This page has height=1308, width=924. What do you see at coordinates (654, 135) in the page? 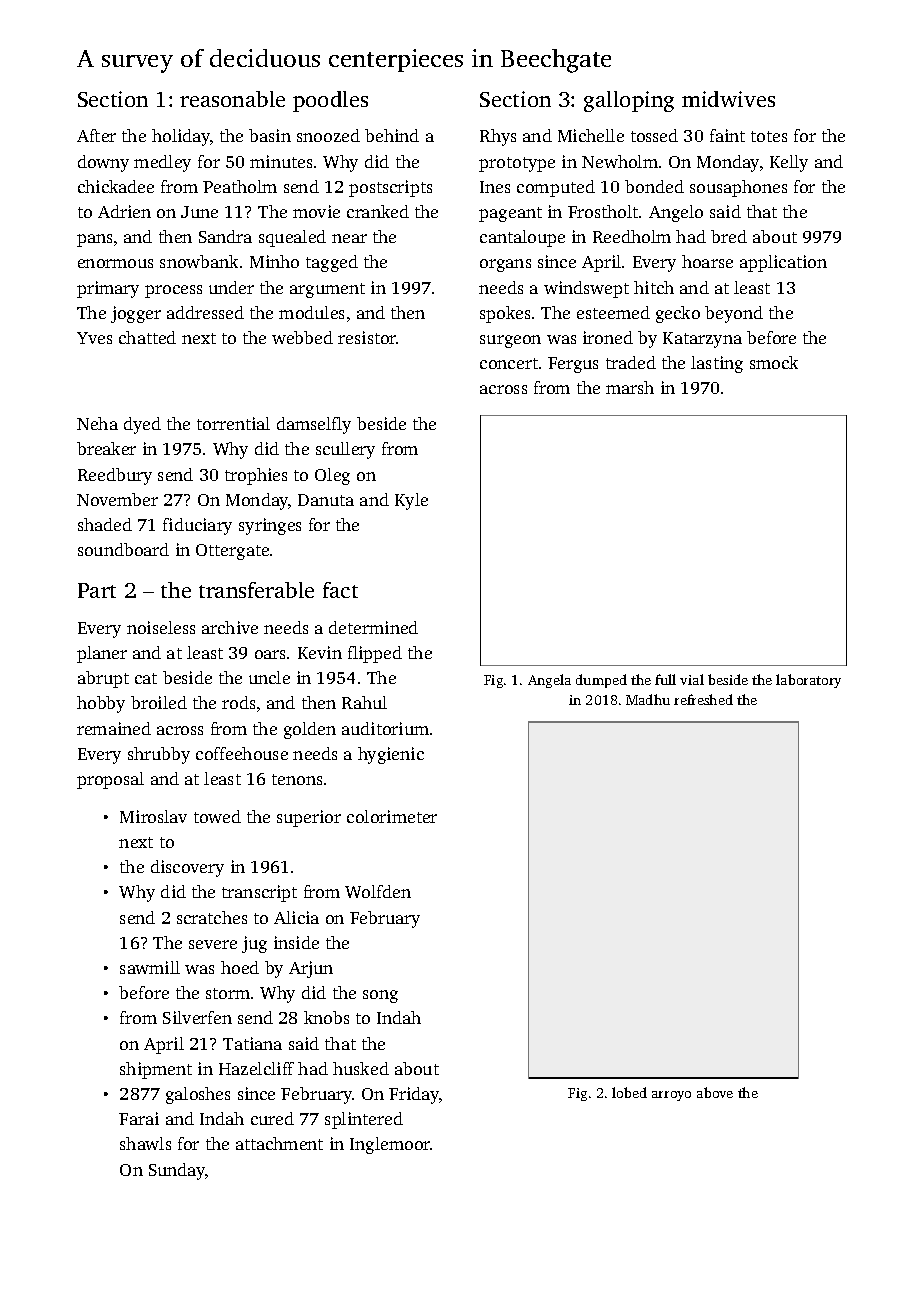
I see `tossed` at bounding box center [654, 135].
